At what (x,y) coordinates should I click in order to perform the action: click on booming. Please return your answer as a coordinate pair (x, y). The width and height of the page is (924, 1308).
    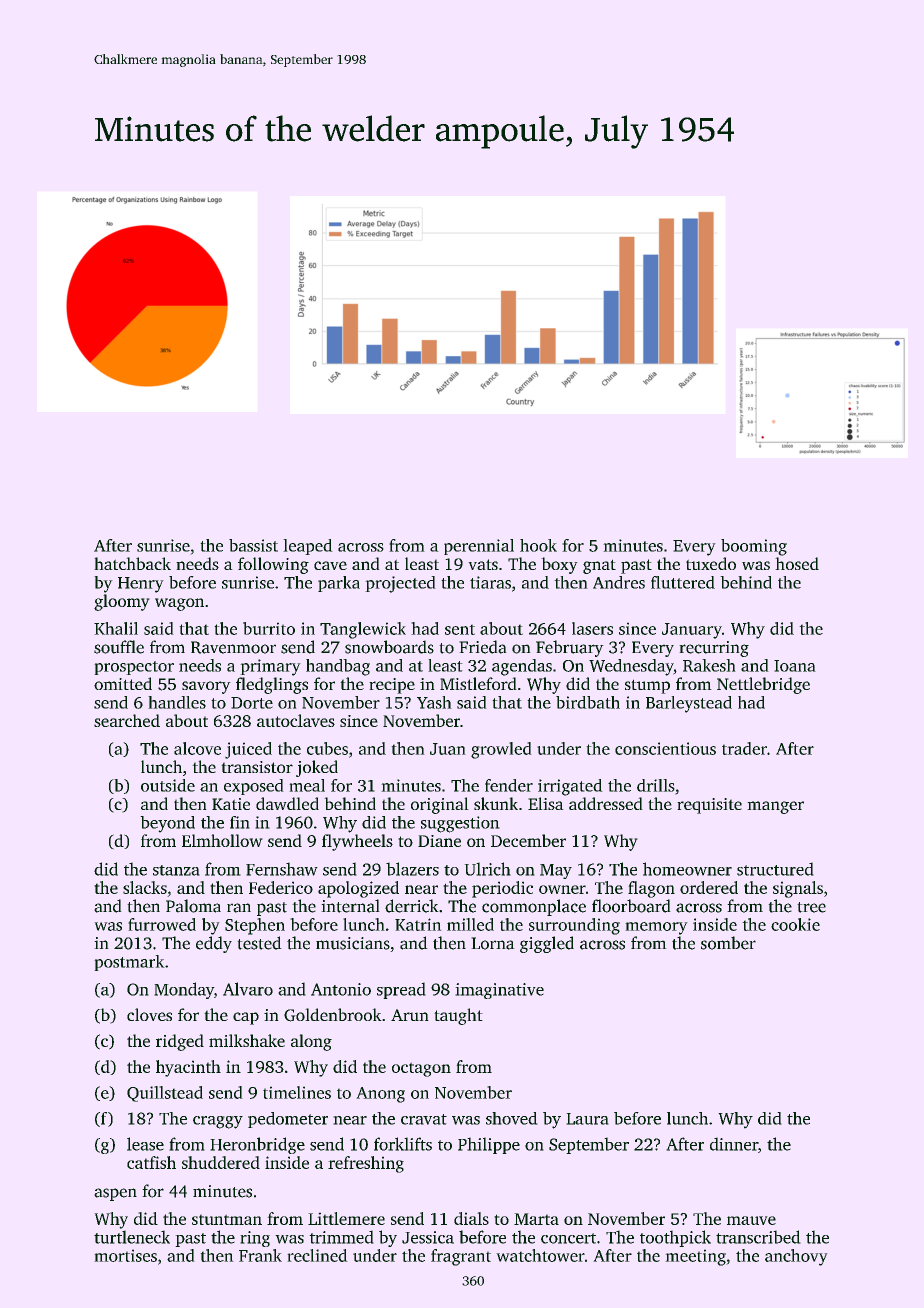
    Looking at the image, I should click on (754, 547).
